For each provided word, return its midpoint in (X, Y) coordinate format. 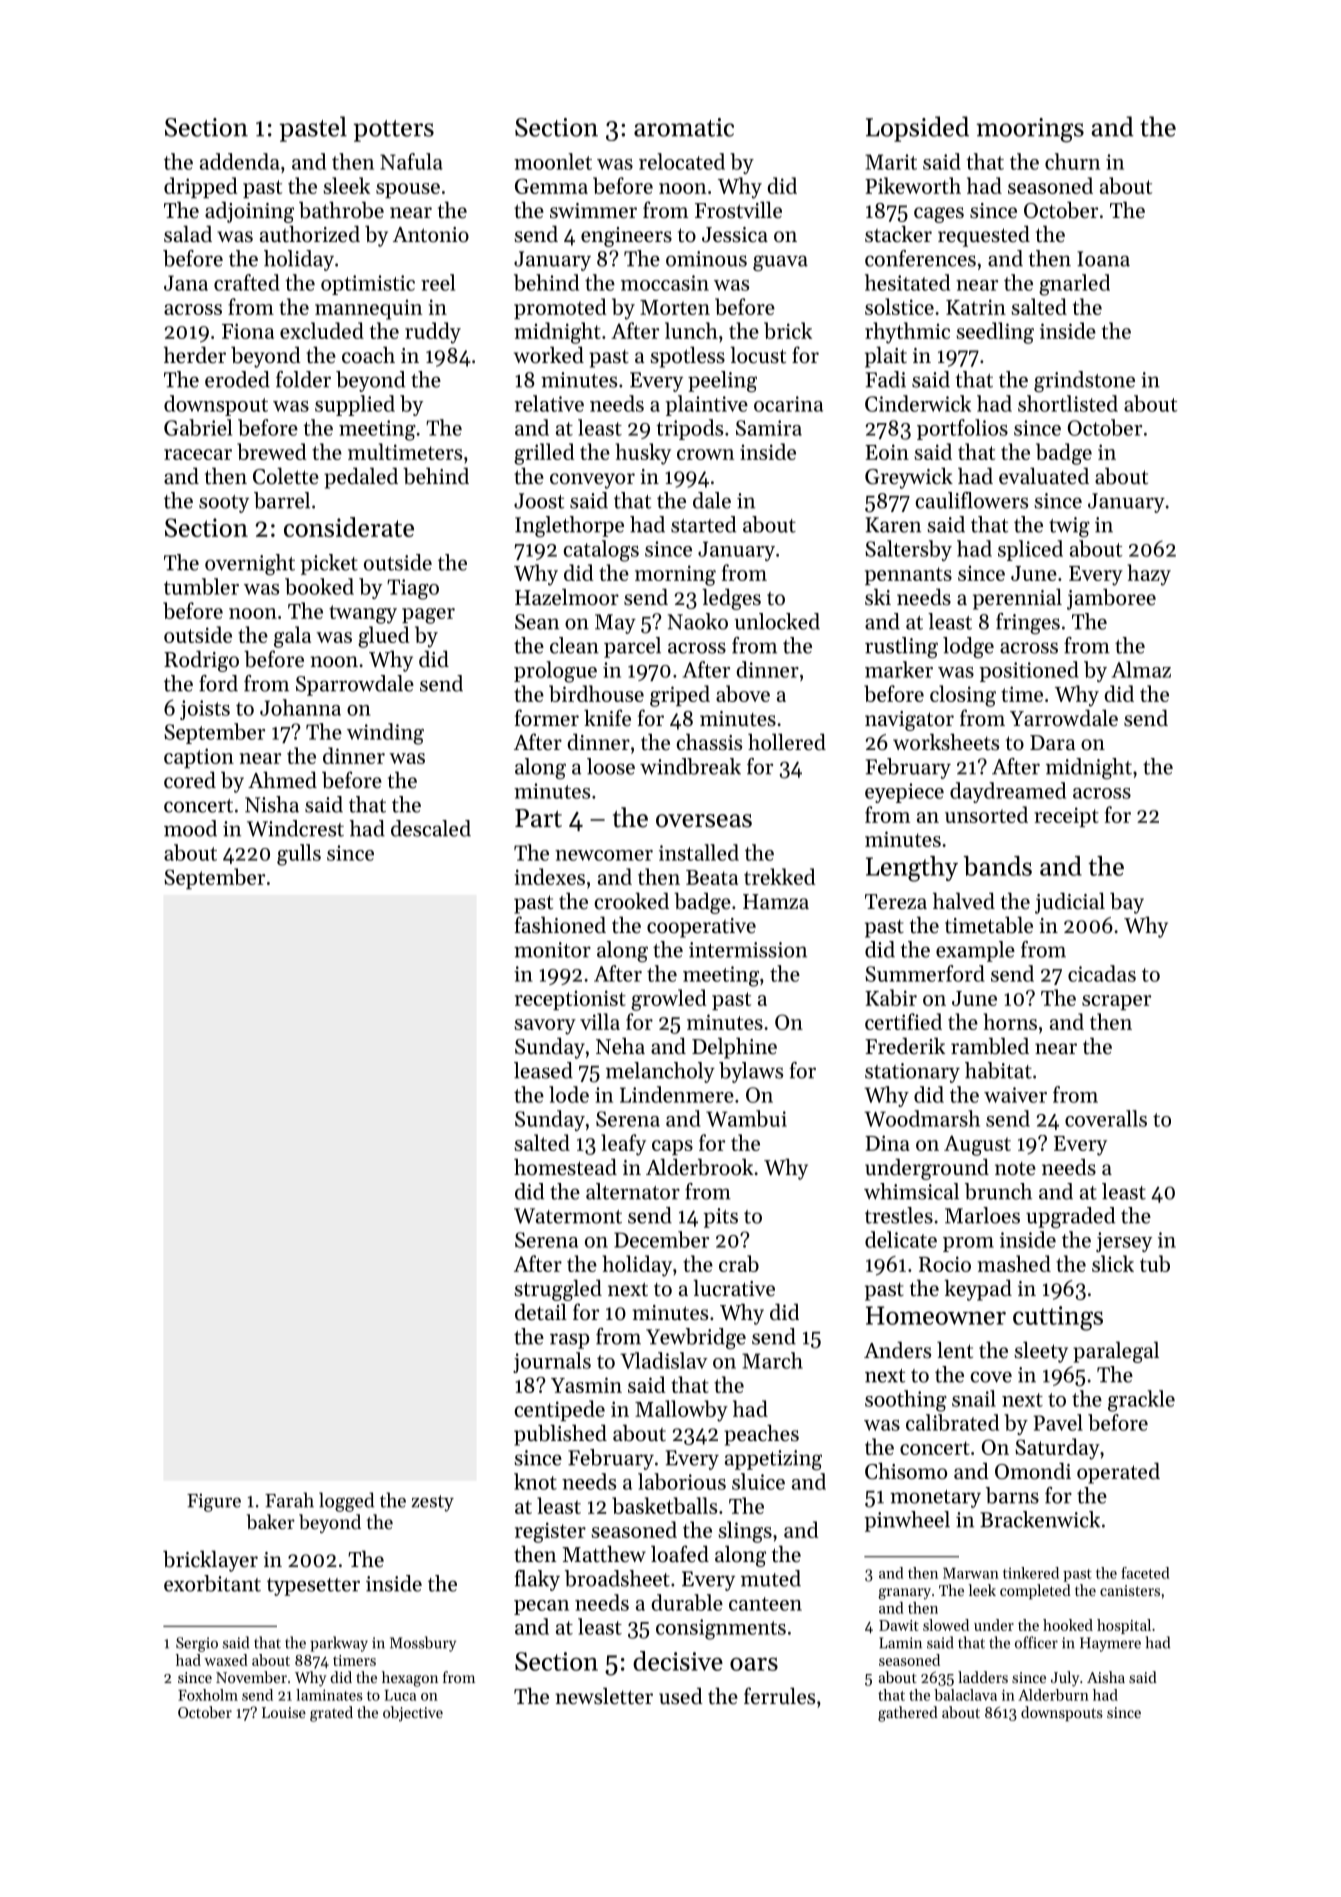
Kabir (891, 997)
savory (545, 1027)
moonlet (553, 161)
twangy (363, 614)
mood (190, 828)
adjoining (249, 212)
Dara (1053, 742)
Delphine (734, 1048)
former (547, 718)
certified (903, 1021)
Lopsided (917, 129)
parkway (339, 1644)
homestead (565, 1167)
